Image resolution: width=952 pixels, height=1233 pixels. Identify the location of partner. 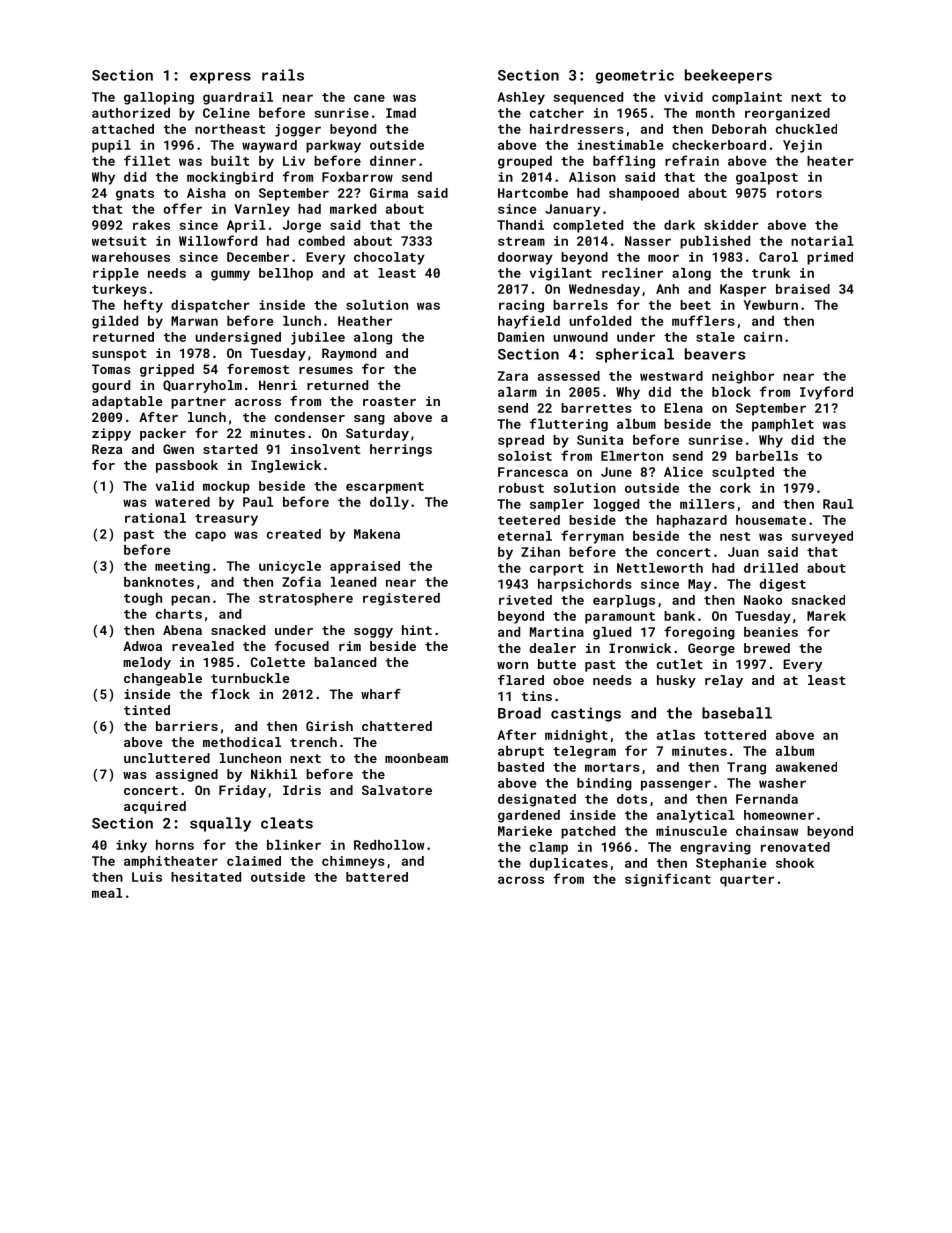
(198, 403).
